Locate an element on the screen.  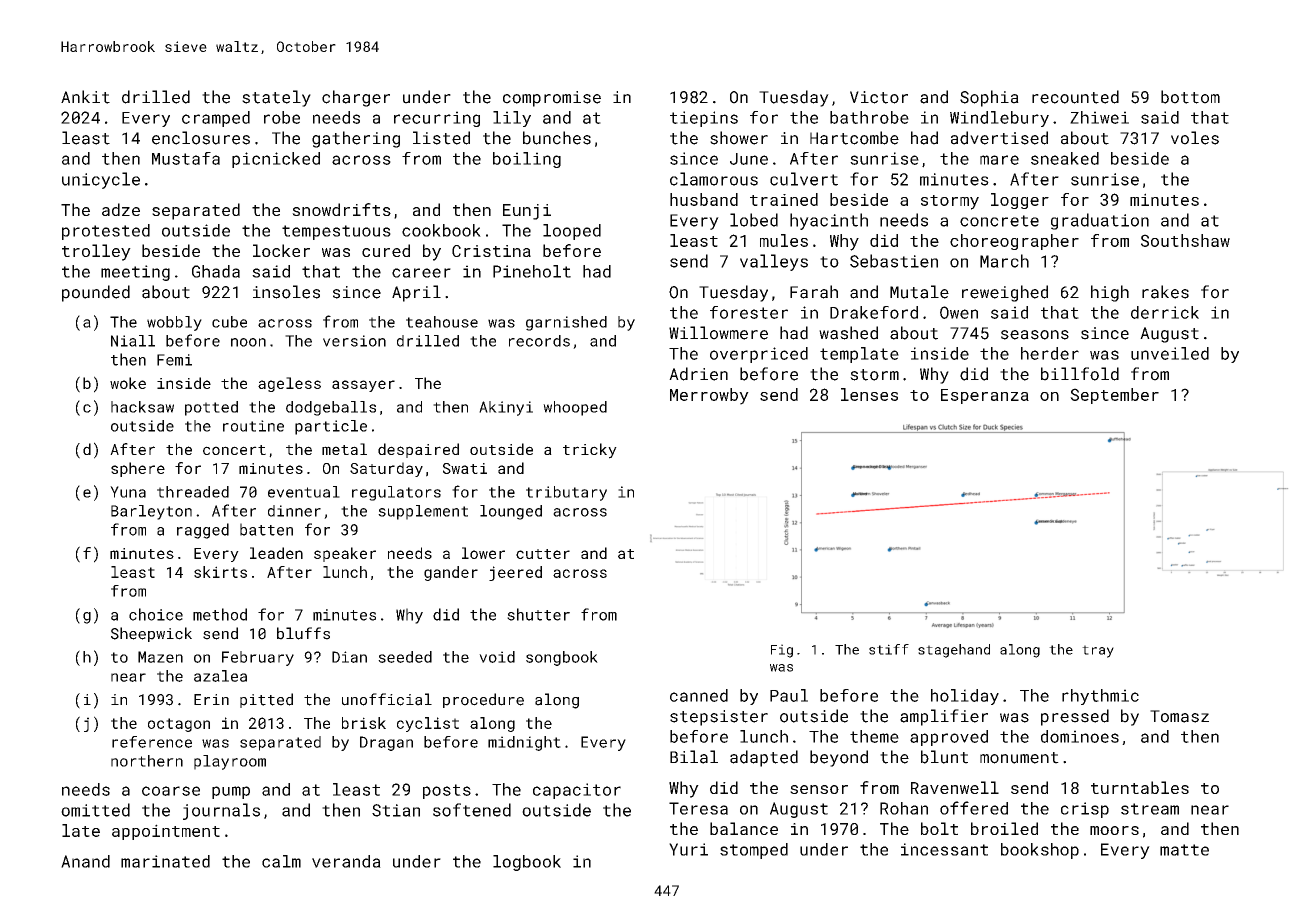
compromise is located at coordinates (552, 99).
